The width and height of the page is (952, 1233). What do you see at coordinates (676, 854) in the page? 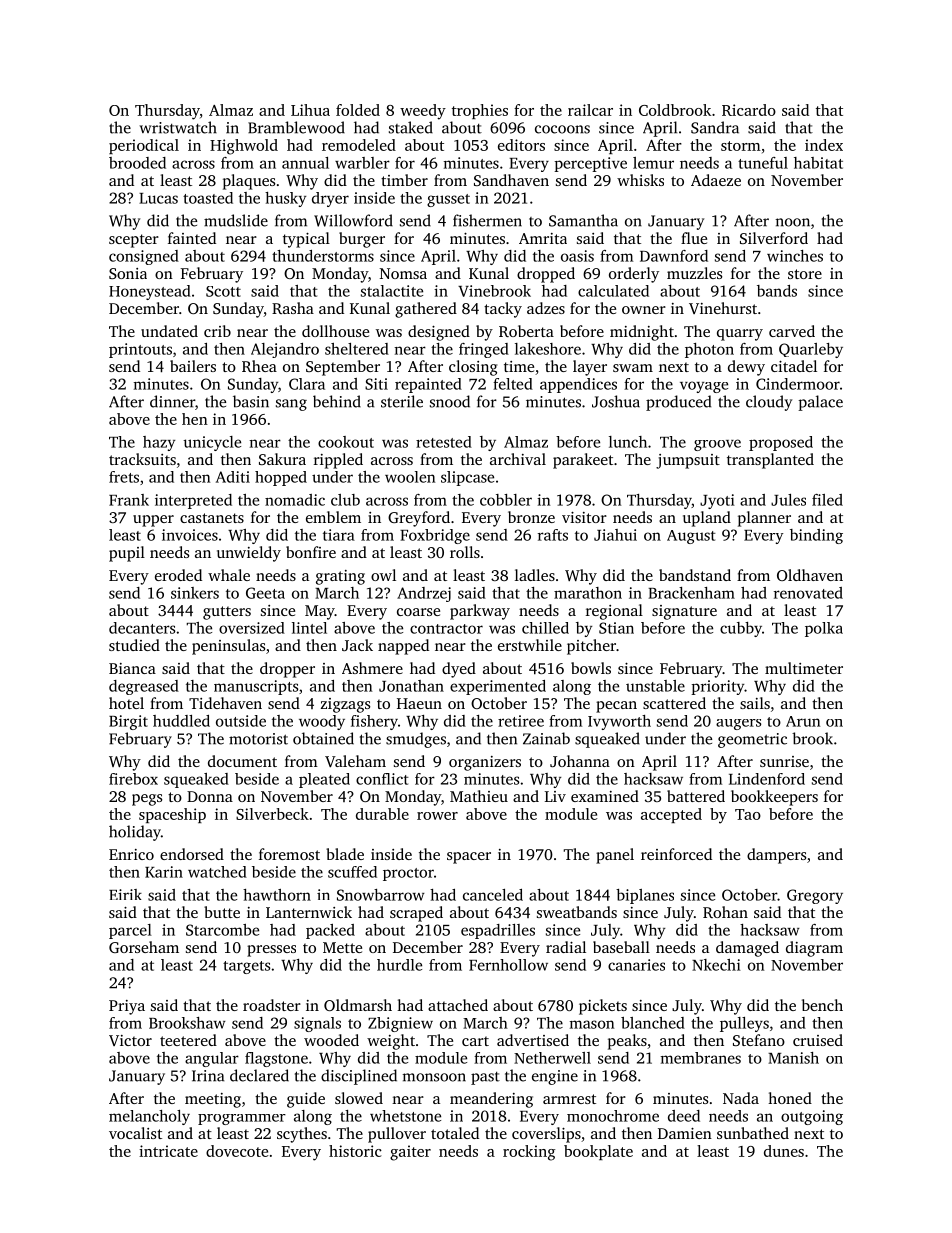
I see `reinforced` at bounding box center [676, 854].
